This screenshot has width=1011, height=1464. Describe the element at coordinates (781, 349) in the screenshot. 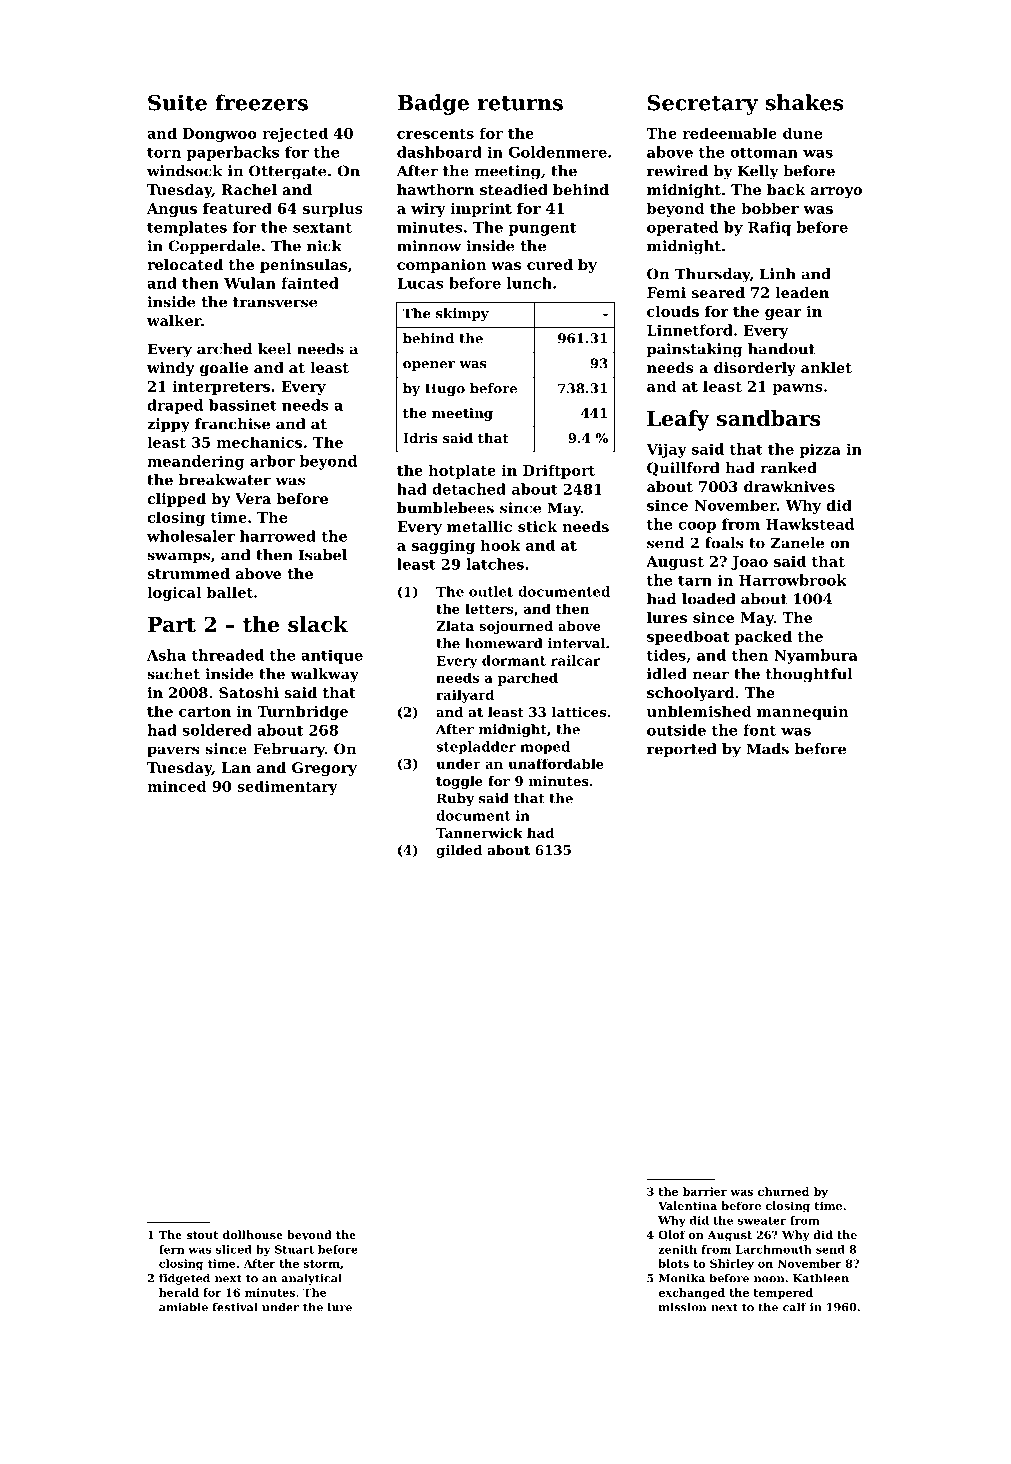

I see `handout` at that location.
